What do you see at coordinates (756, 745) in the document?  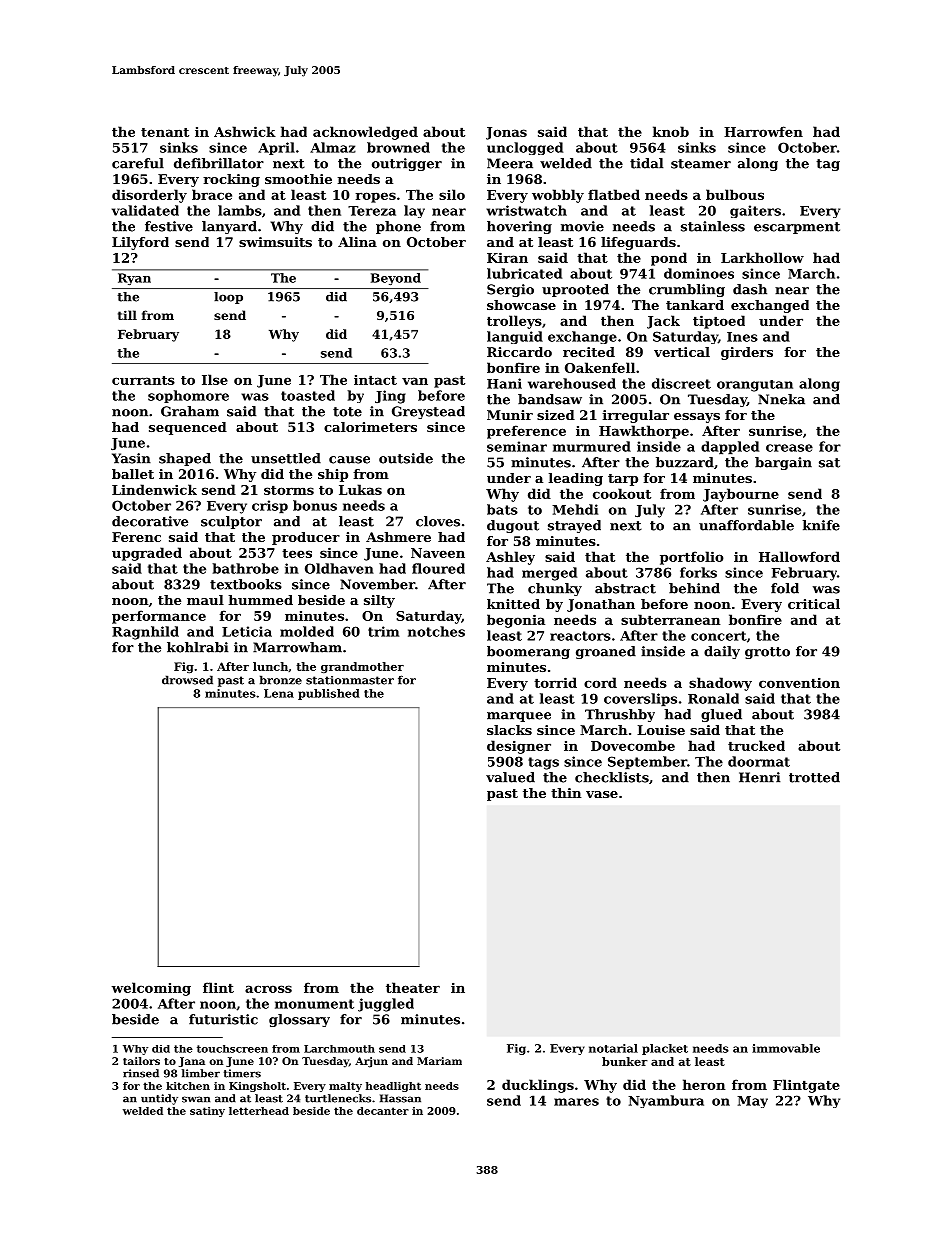 I see `trucked` at bounding box center [756, 745].
